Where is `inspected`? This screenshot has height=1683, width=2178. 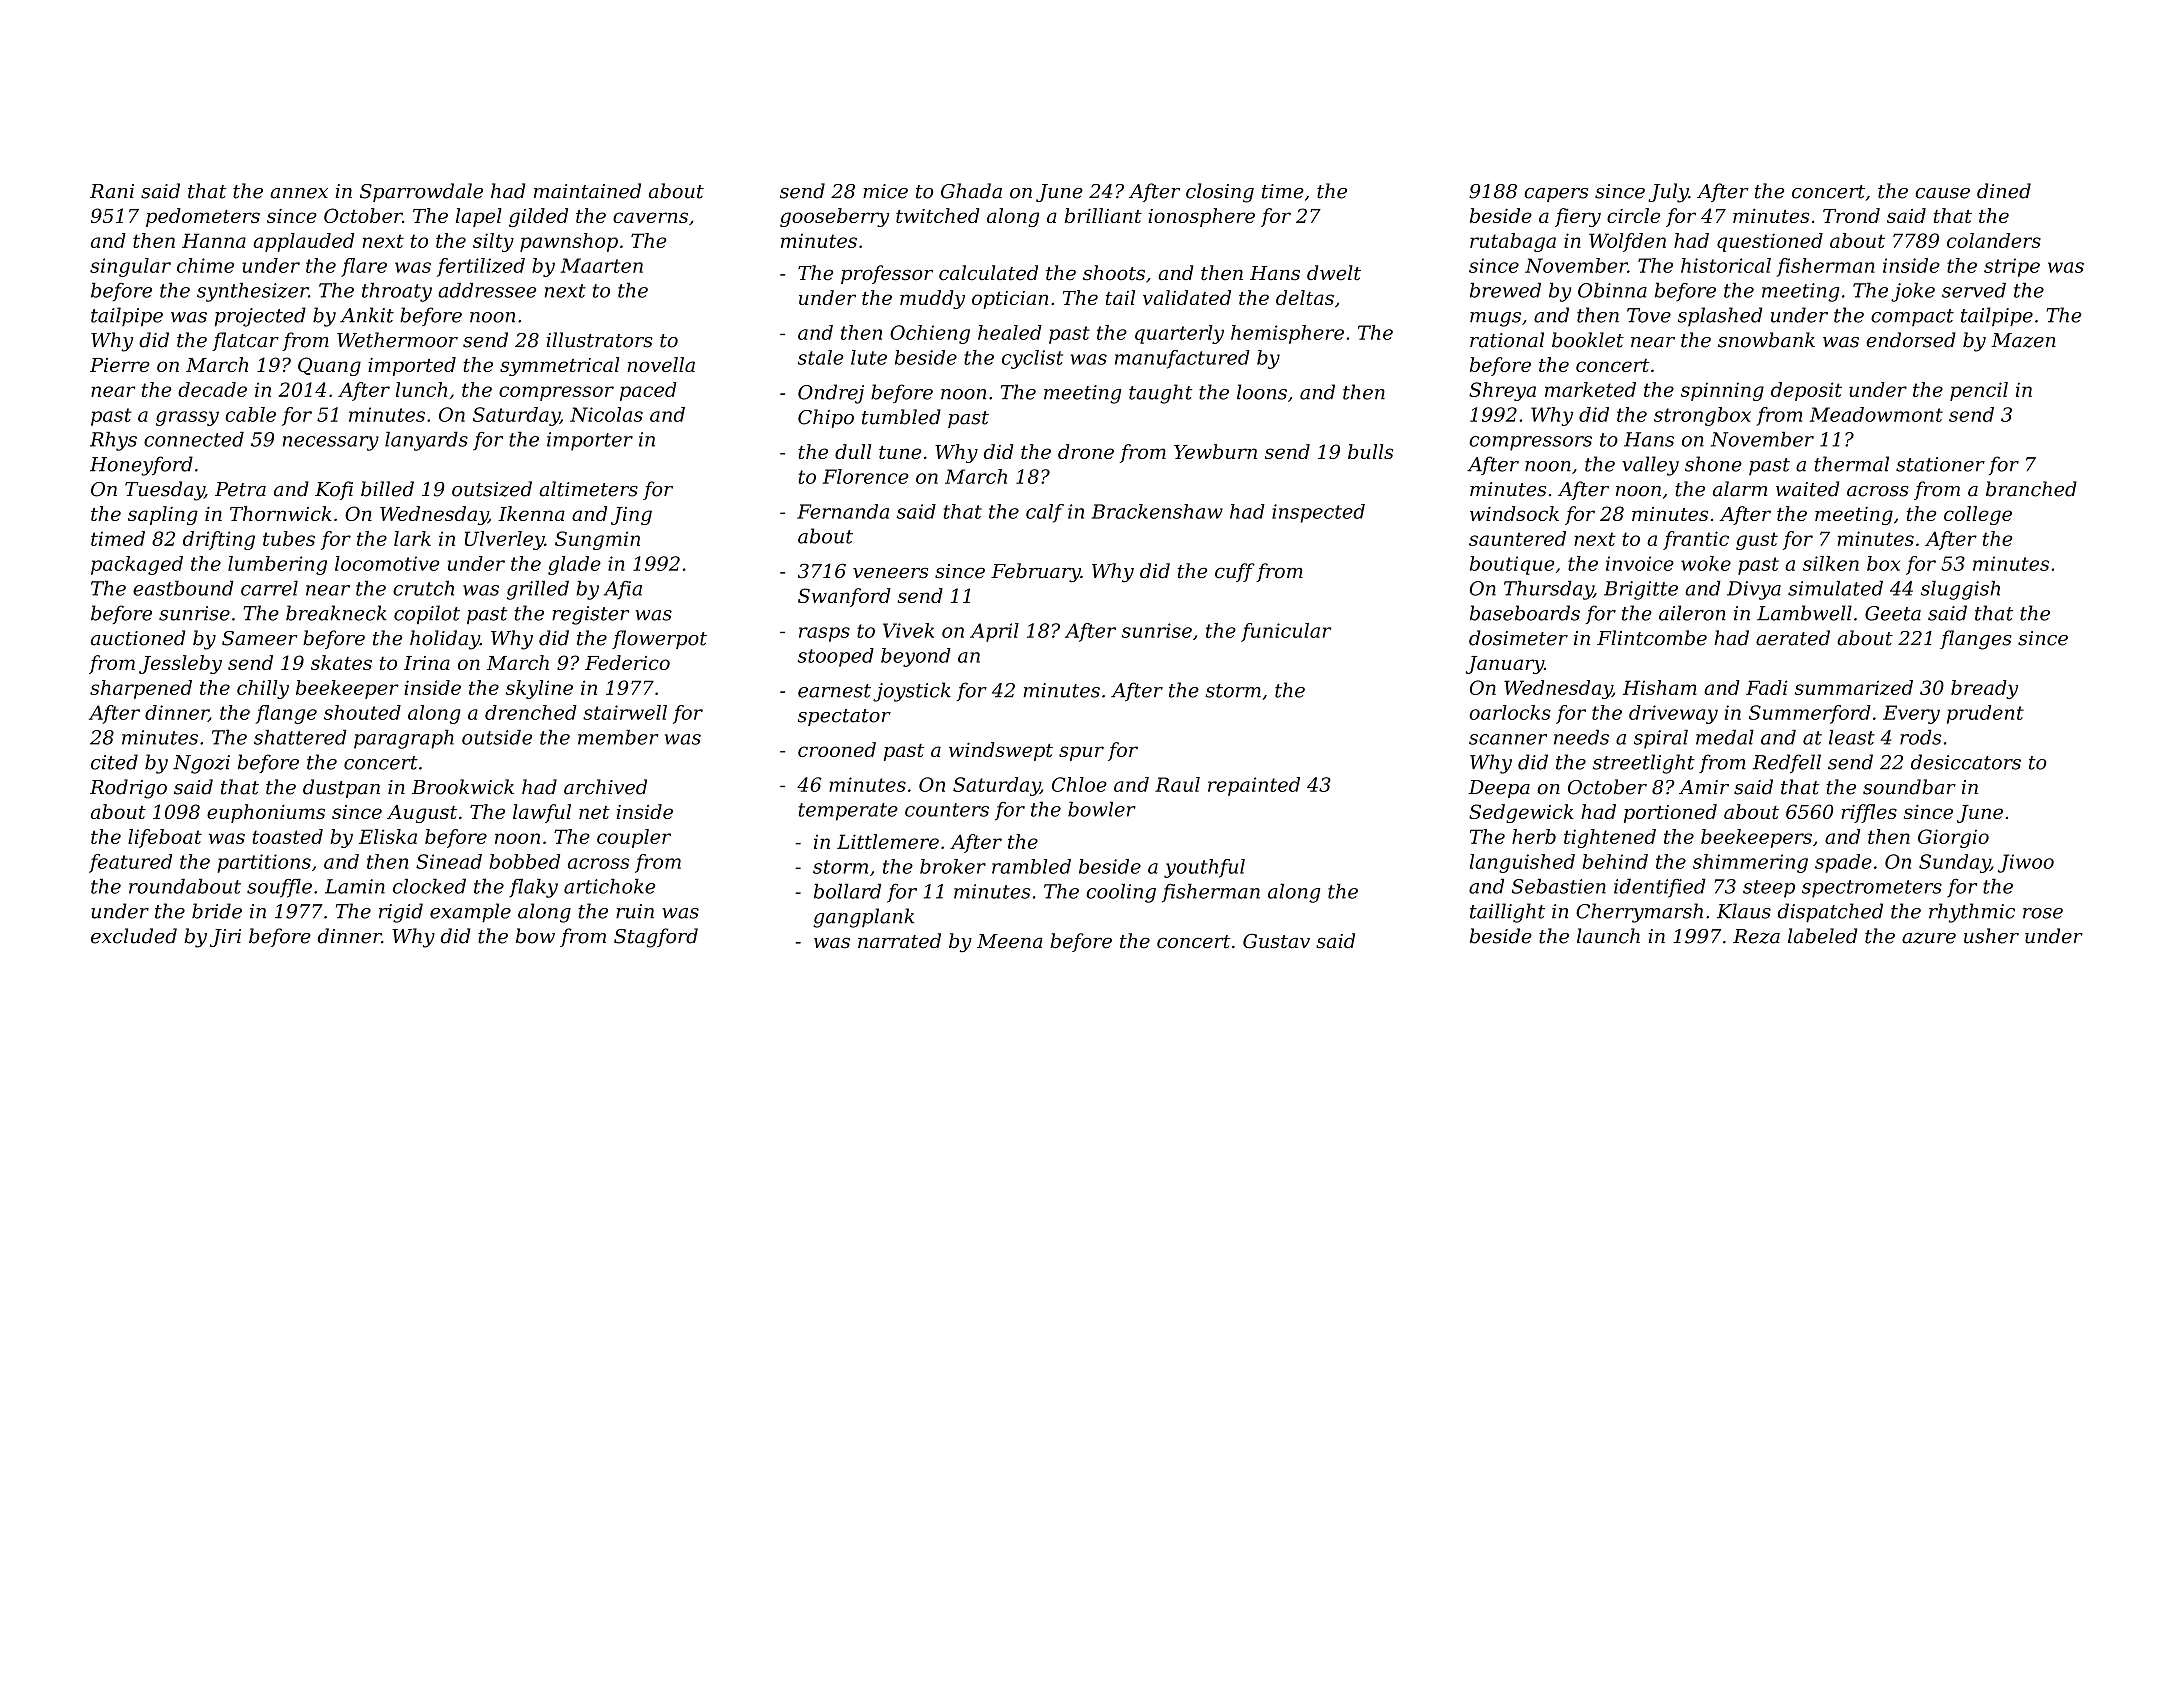
inspected is located at coordinates (1318, 513).
